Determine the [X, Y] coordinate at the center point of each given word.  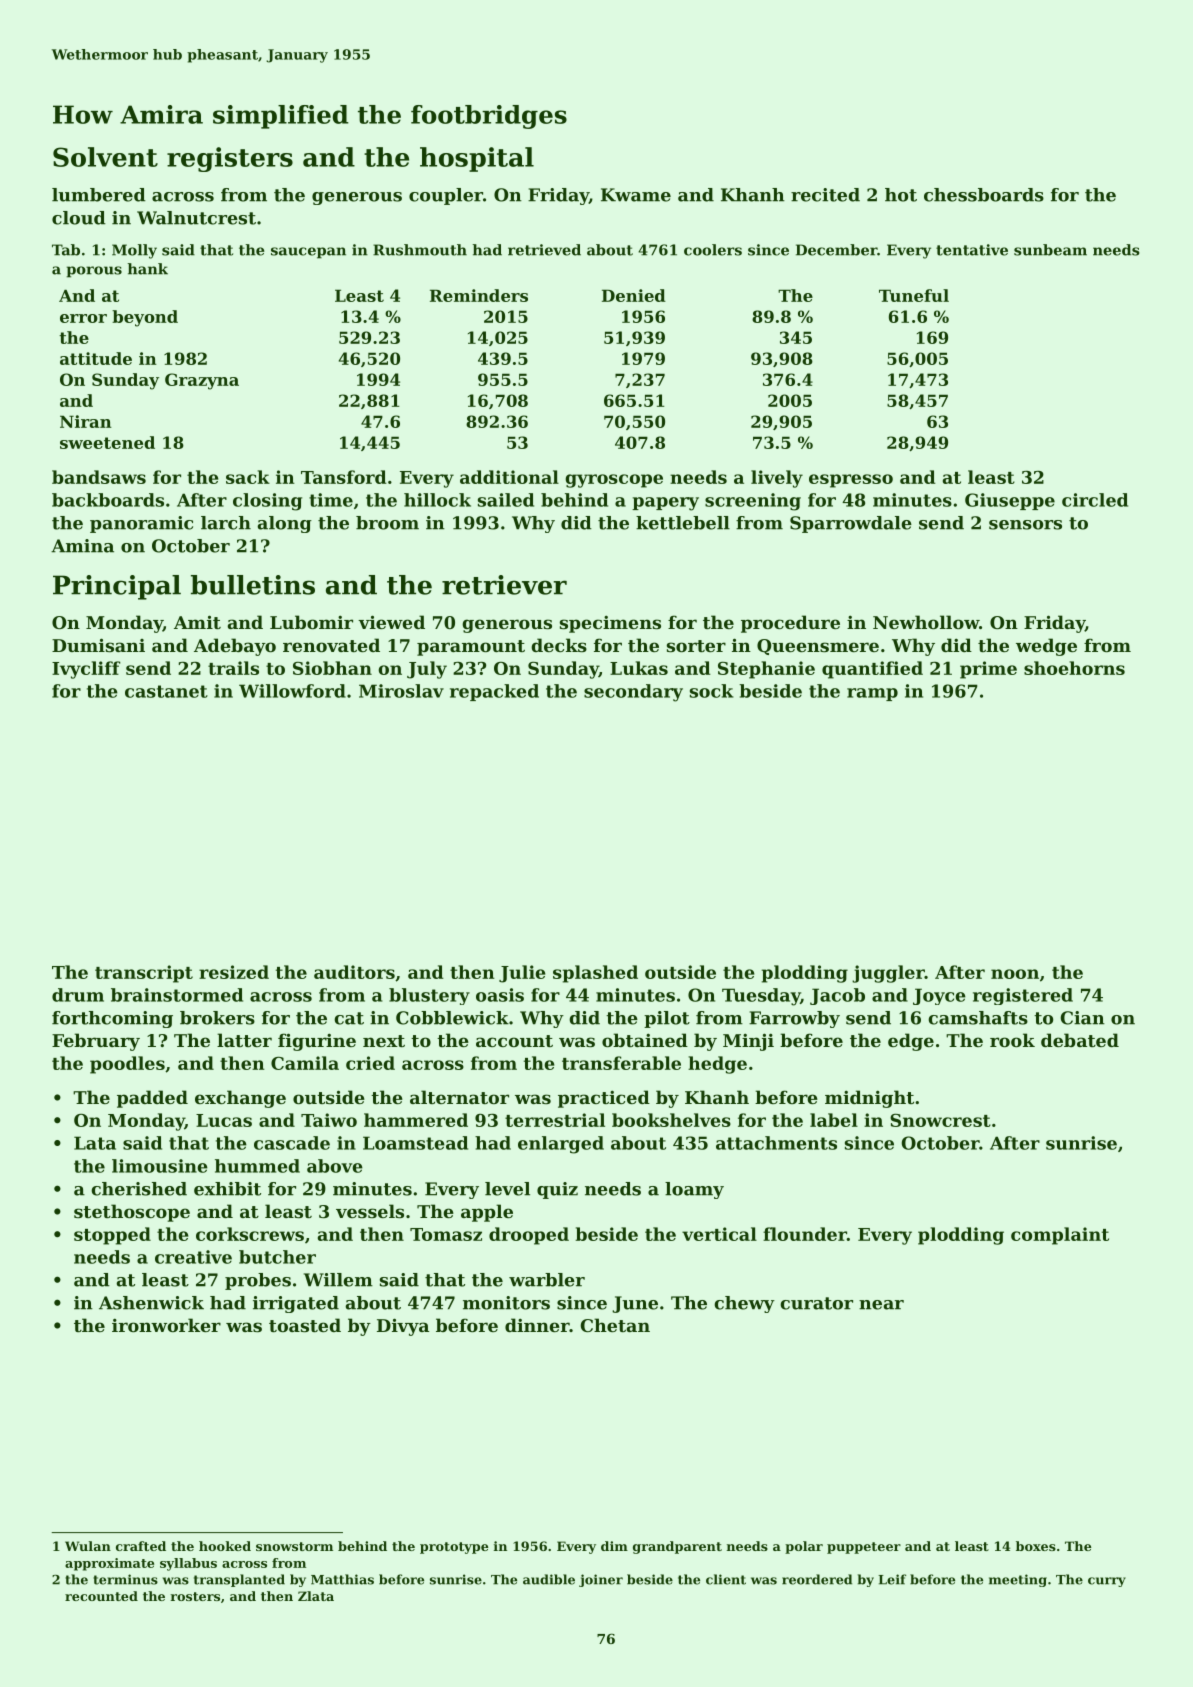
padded [152, 1099]
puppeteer [864, 1548]
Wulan [88, 1546]
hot [901, 195]
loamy [694, 1190]
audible [549, 1579]
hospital [477, 159]
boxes [1036, 1546]
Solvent [105, 157]
